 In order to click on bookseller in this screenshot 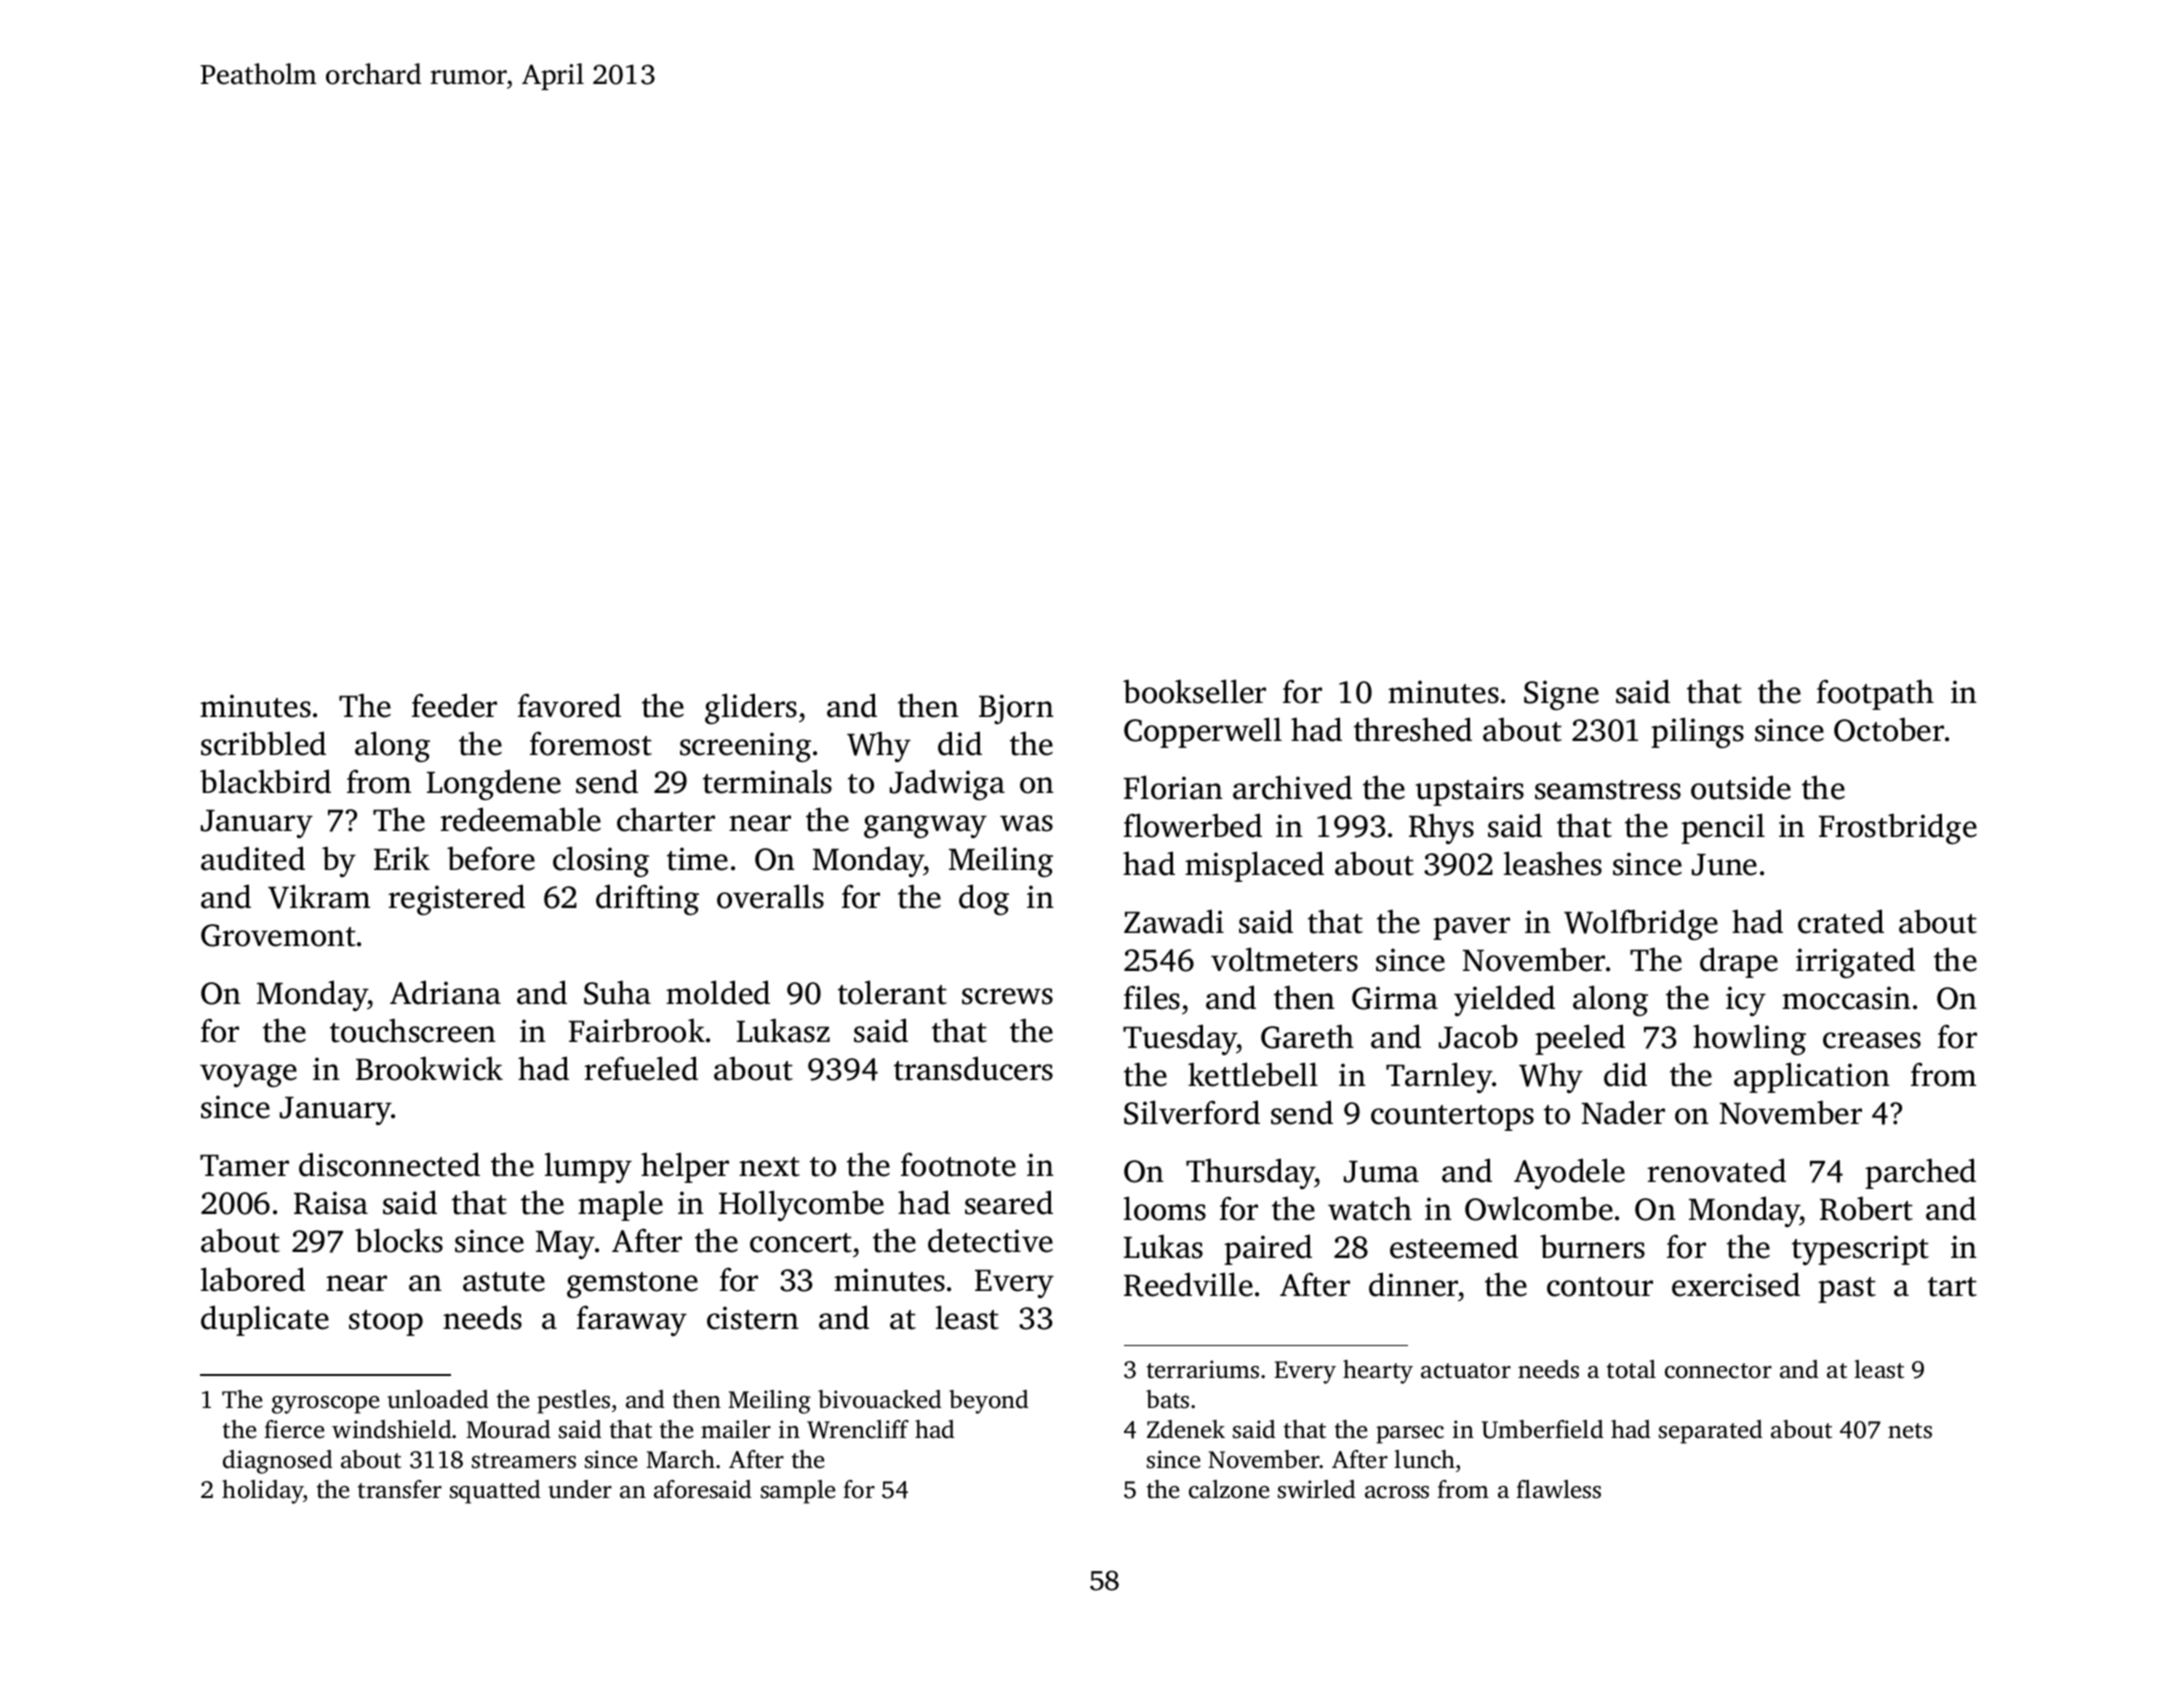, I will do `click(1194, 691)`.
